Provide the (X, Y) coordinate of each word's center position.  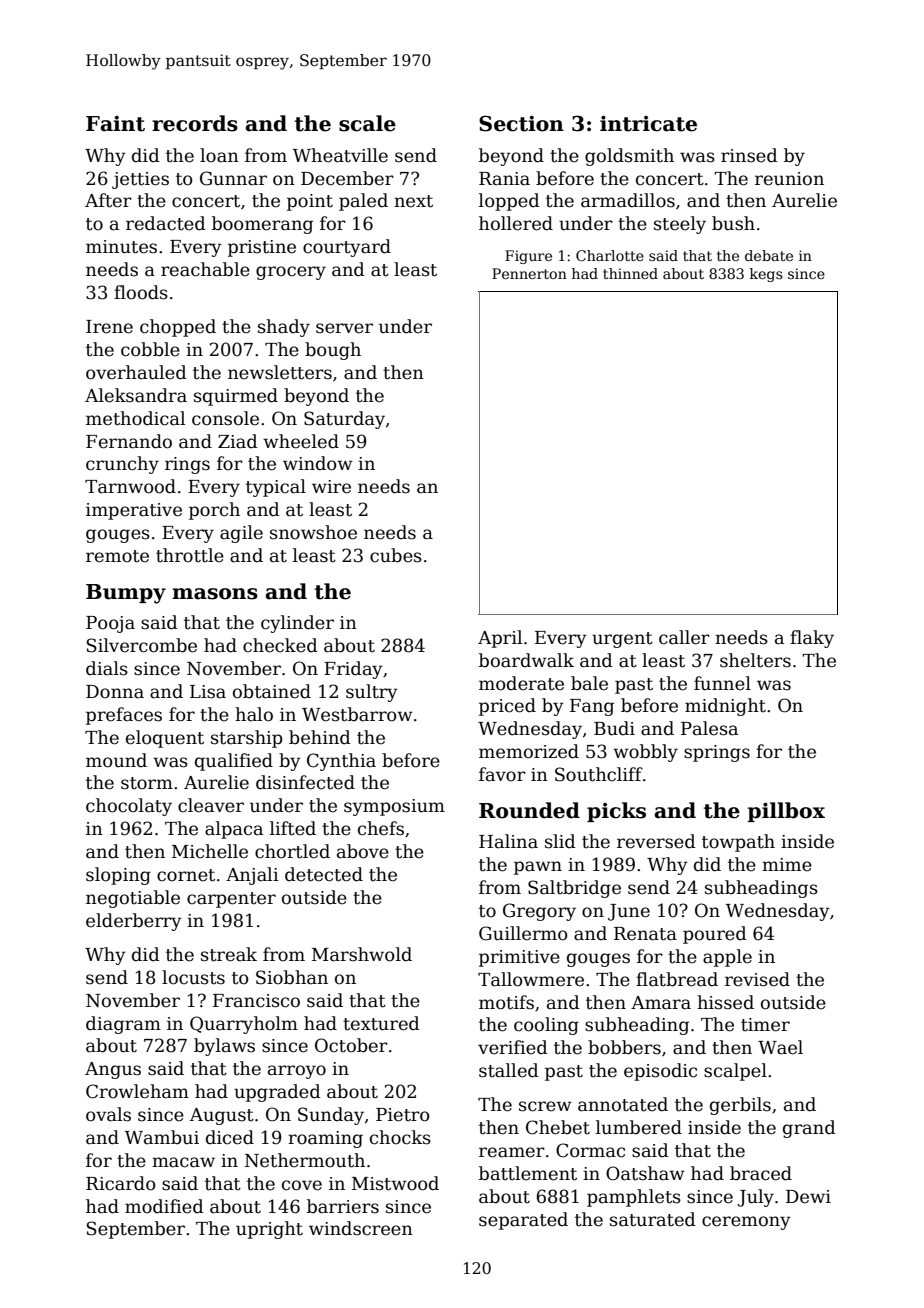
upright (269, 1230)
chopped (178, 328)
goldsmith (629, 157)
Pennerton (529, 273)
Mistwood (395, 1183)
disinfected (305, 782)
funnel (722, 683)
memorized (529, 751)
